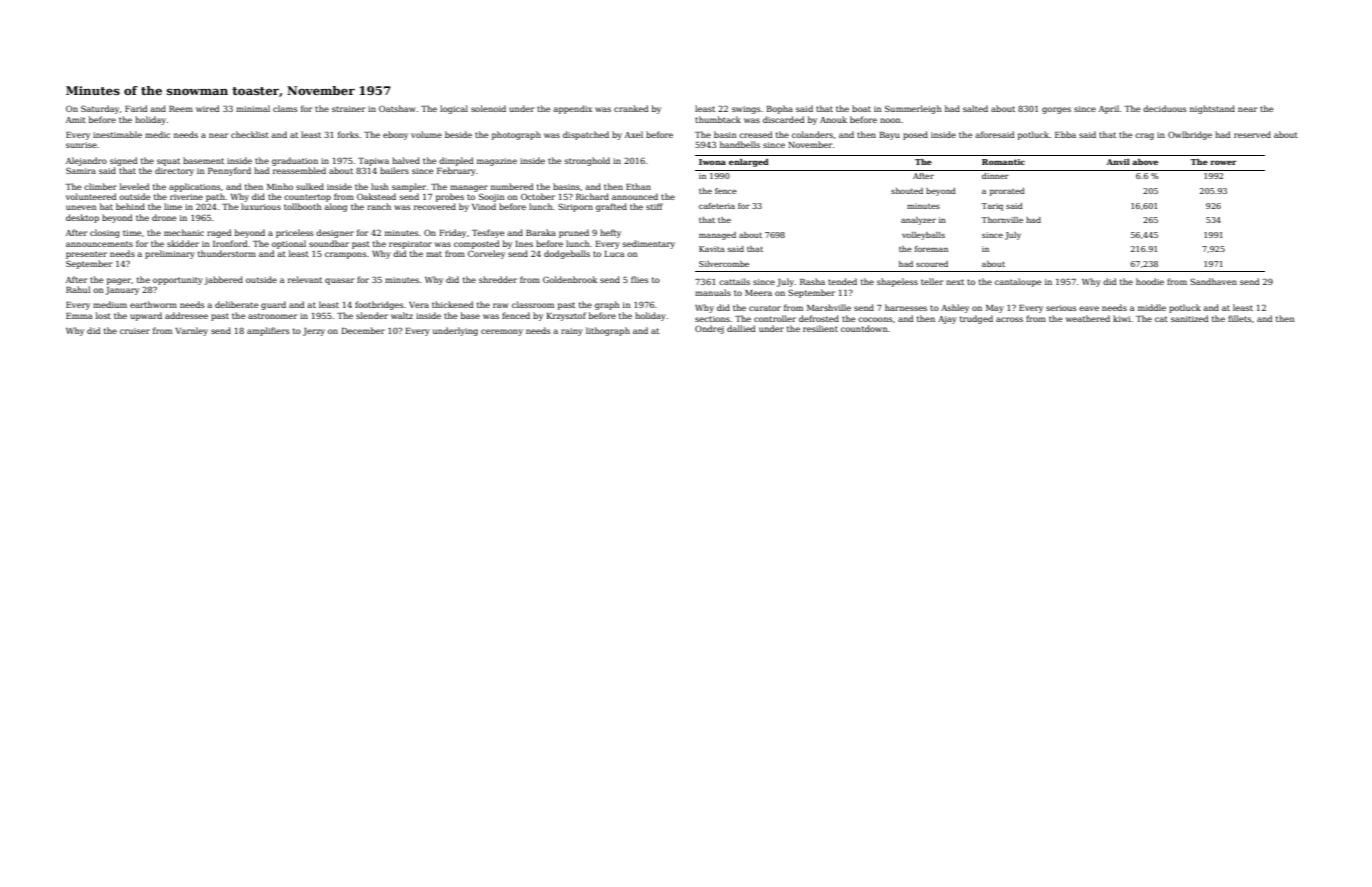  I want to click on analyzer, so click(918, 221).
